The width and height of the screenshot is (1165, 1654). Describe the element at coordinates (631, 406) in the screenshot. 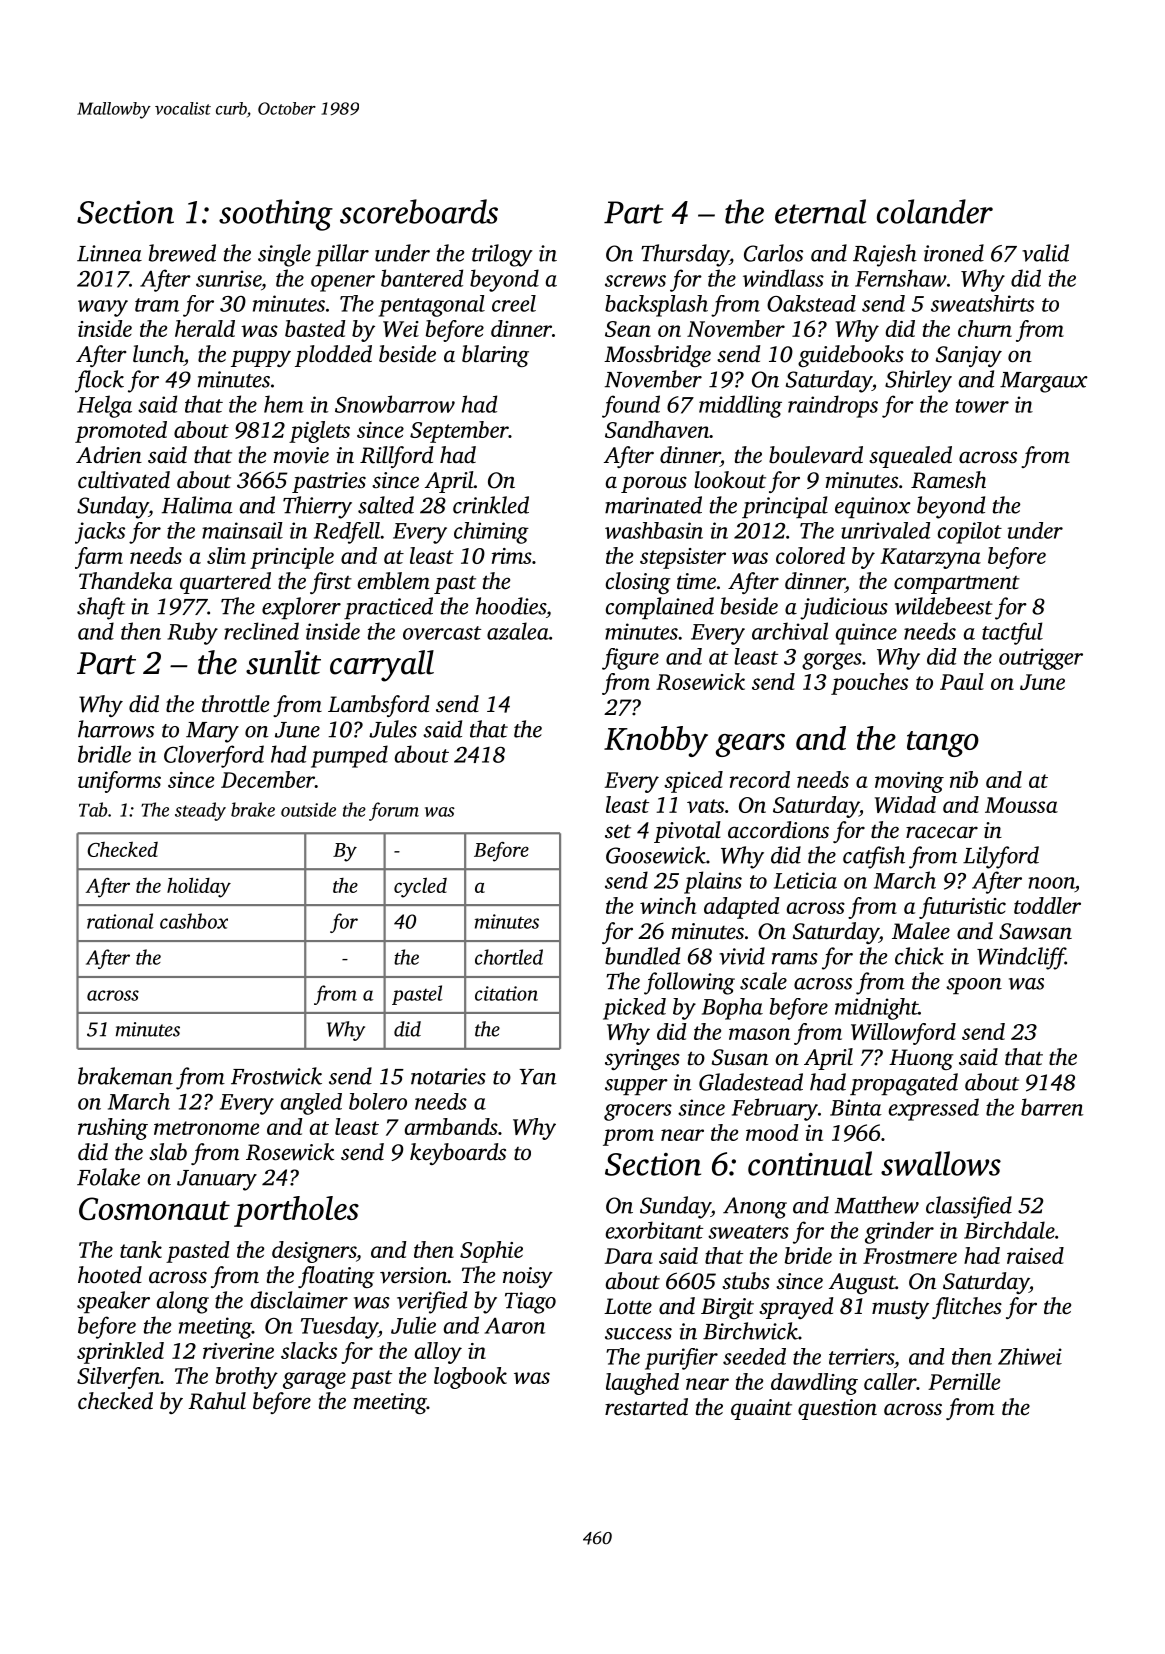

I see `found` at that location.
